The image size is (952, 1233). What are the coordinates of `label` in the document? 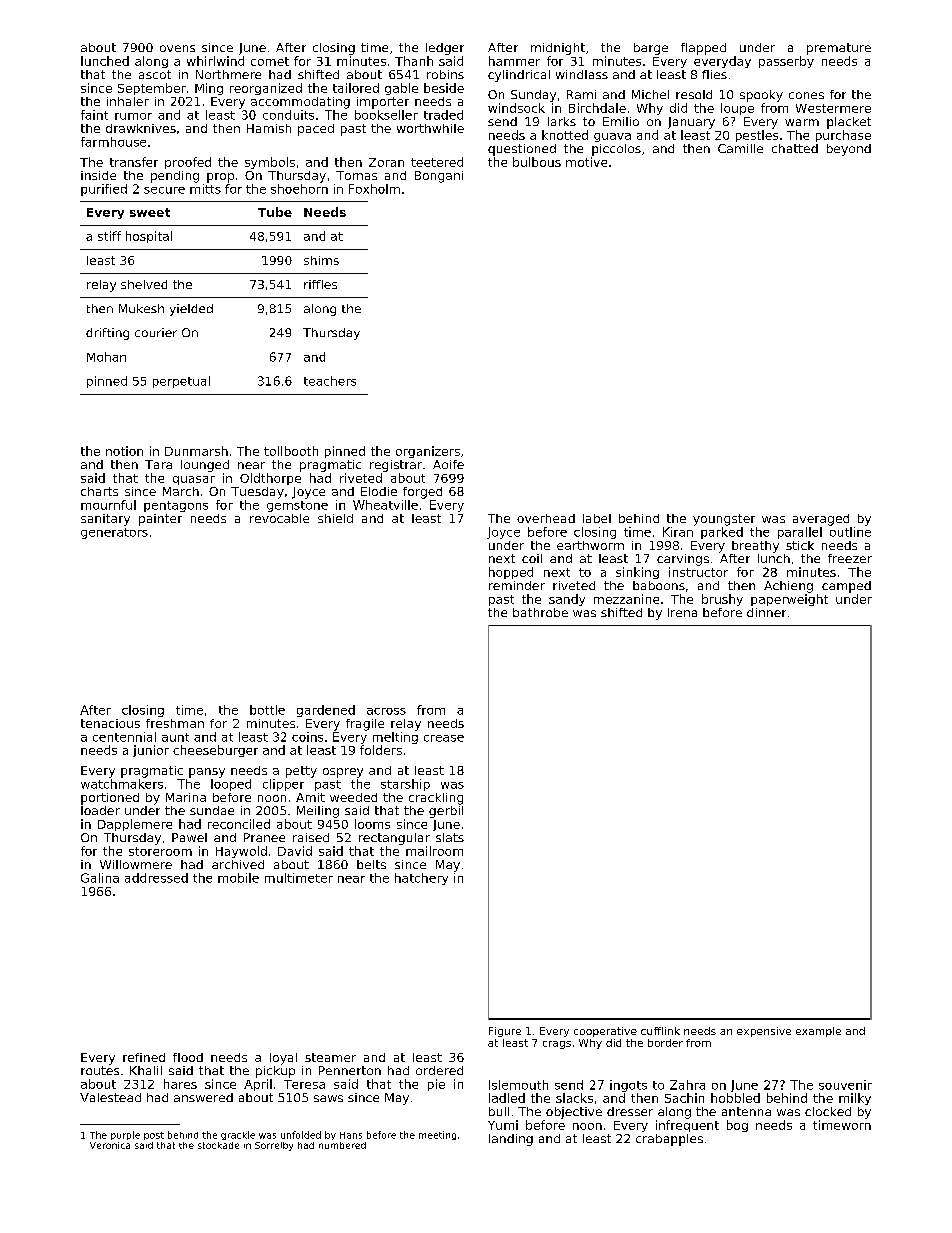 It's located at (597, 518).
